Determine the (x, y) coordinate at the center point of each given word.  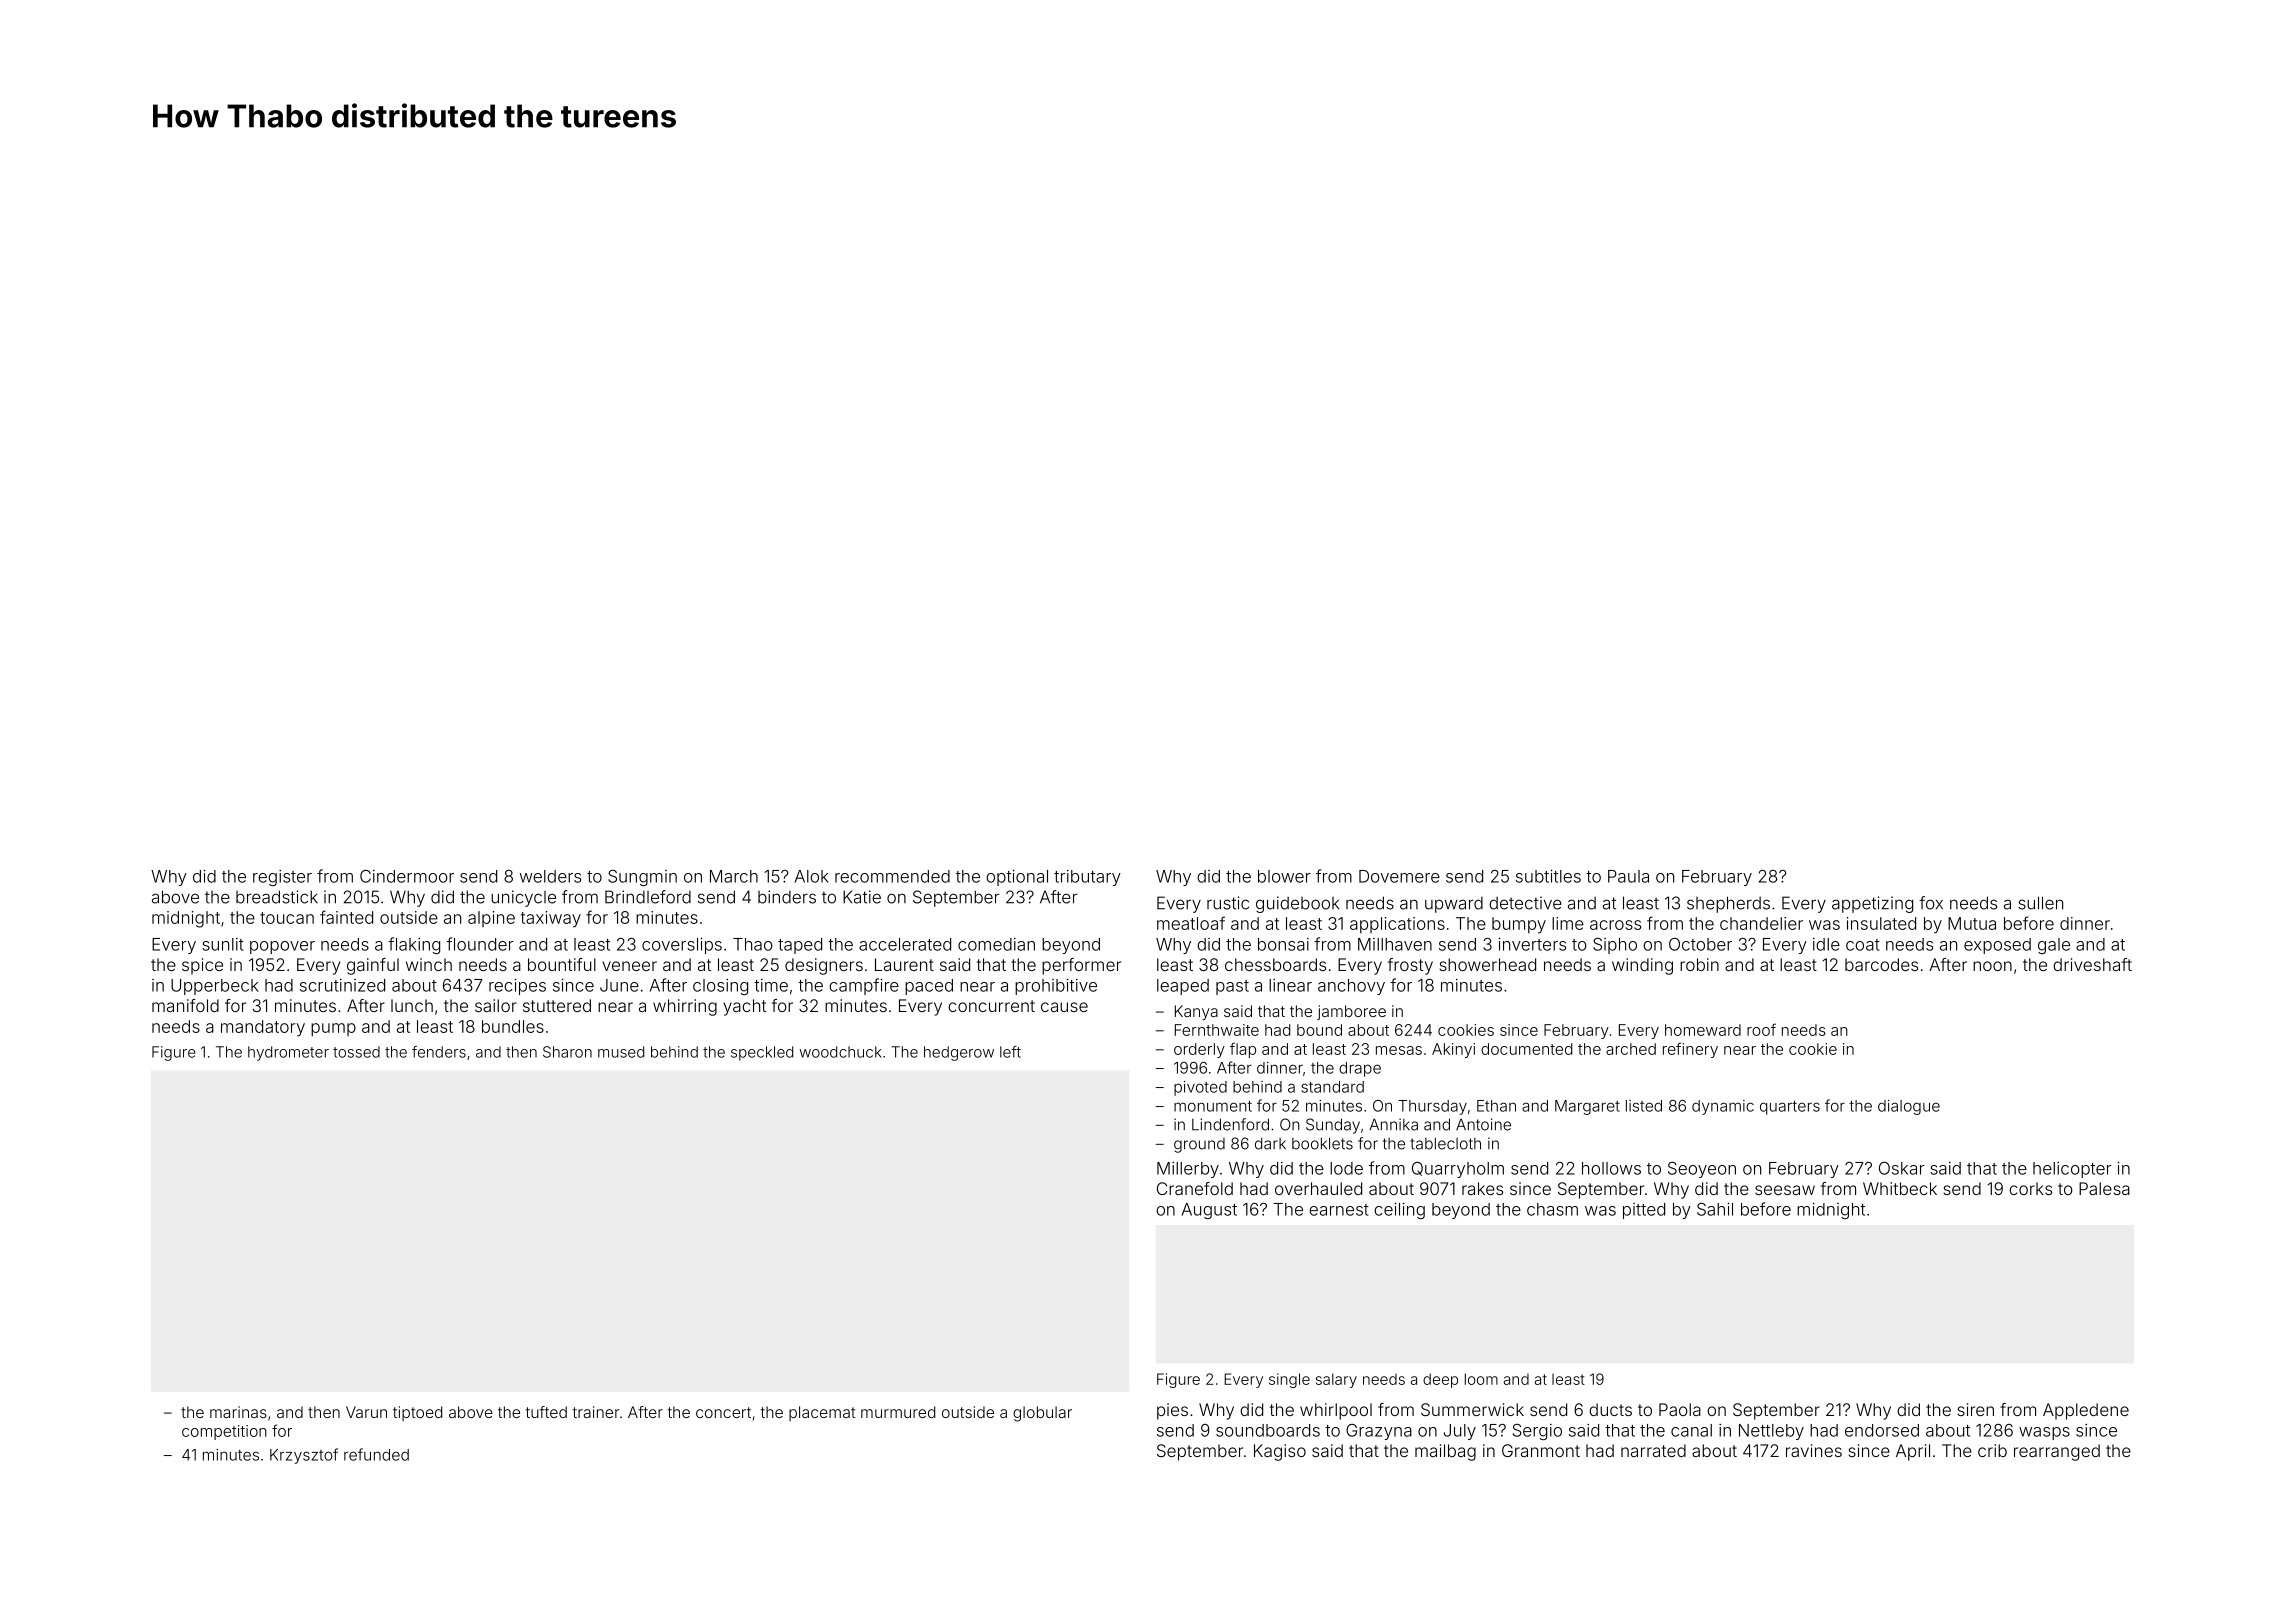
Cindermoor (407, 876)
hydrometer (288, 1053)
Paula (1628, 876)
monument (1213, 1106)
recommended (892, 876)
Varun (366, 1412)
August (1209, 1211)
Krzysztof (304, 1456)
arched (1631, 1049)
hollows (1611, 1168)
